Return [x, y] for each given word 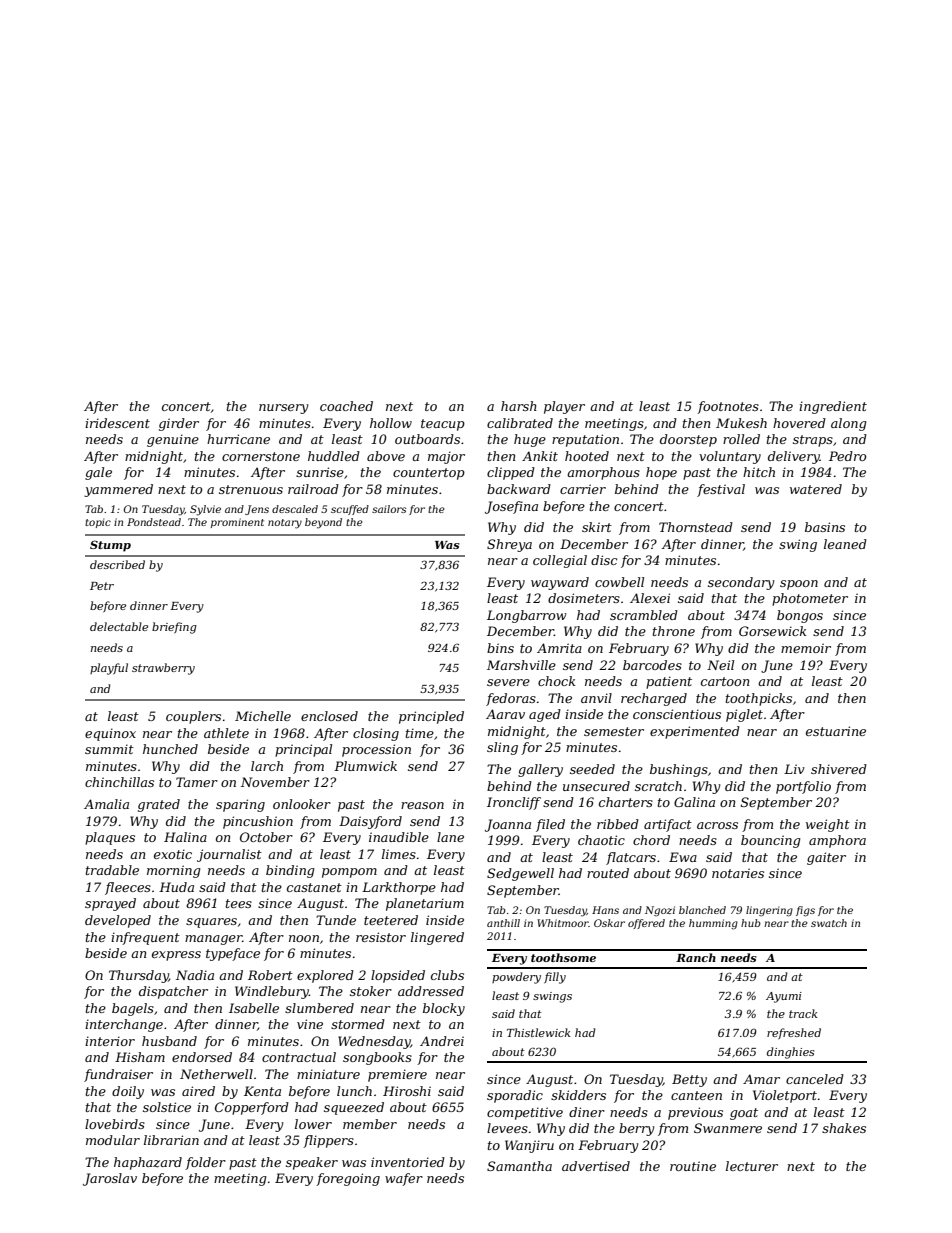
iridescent [117, 423]
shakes [844, 1128]
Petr [102, 586]
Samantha [519, 1166]
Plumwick [365, 766]
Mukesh [741, 423]
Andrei [442, 1041]
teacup [443, 425]
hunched [170, 749]
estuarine [836, 731]
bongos [800, 616]
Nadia [195, 975]
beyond [323, 523]
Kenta [262, 1091]
